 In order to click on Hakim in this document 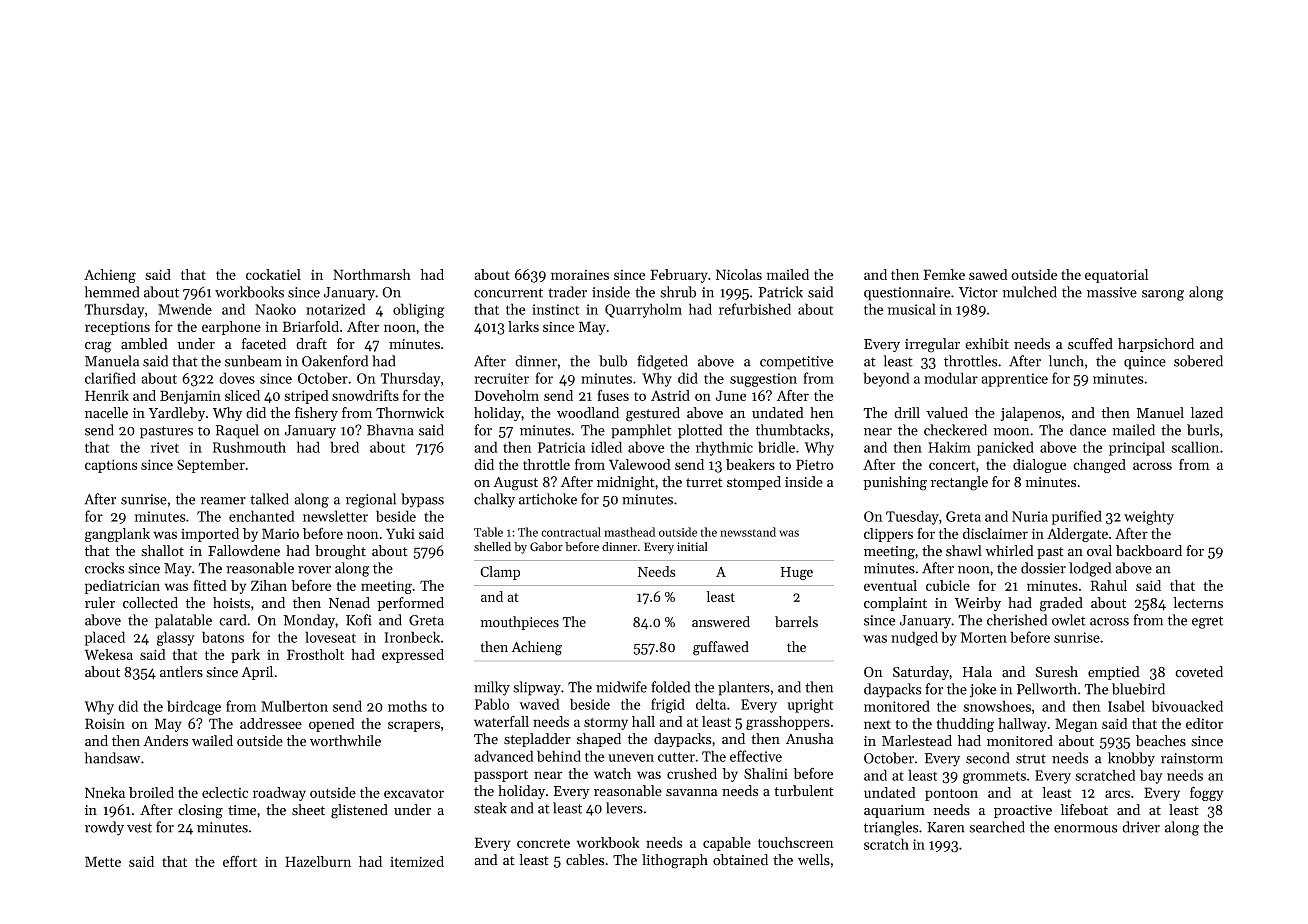, I will do `click(949, 447)`.
